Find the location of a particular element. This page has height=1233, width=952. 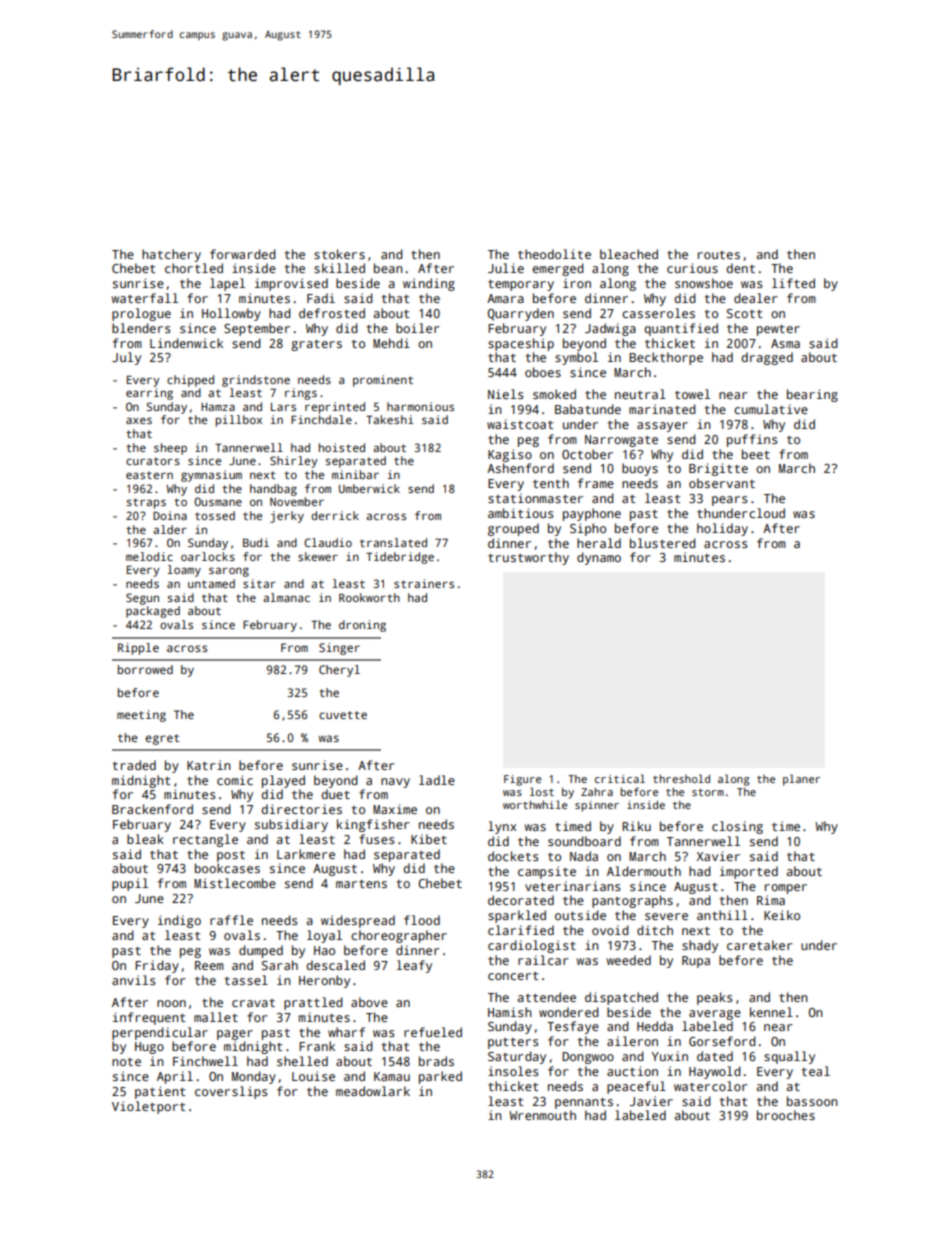

coverslips is located at coordinates (231, 1092).
